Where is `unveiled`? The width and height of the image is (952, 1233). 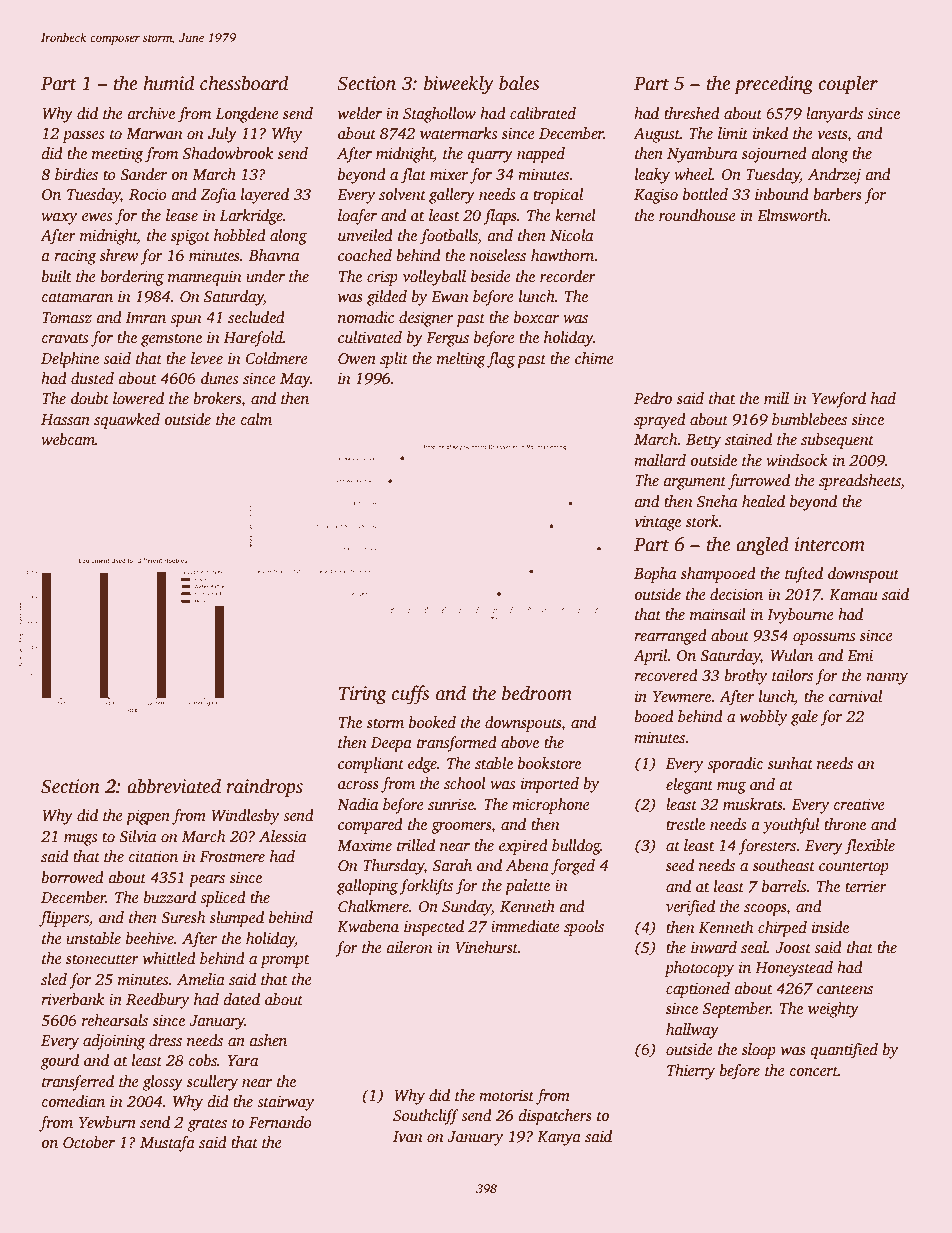 unveiled is located at coordinates (365, 235).
